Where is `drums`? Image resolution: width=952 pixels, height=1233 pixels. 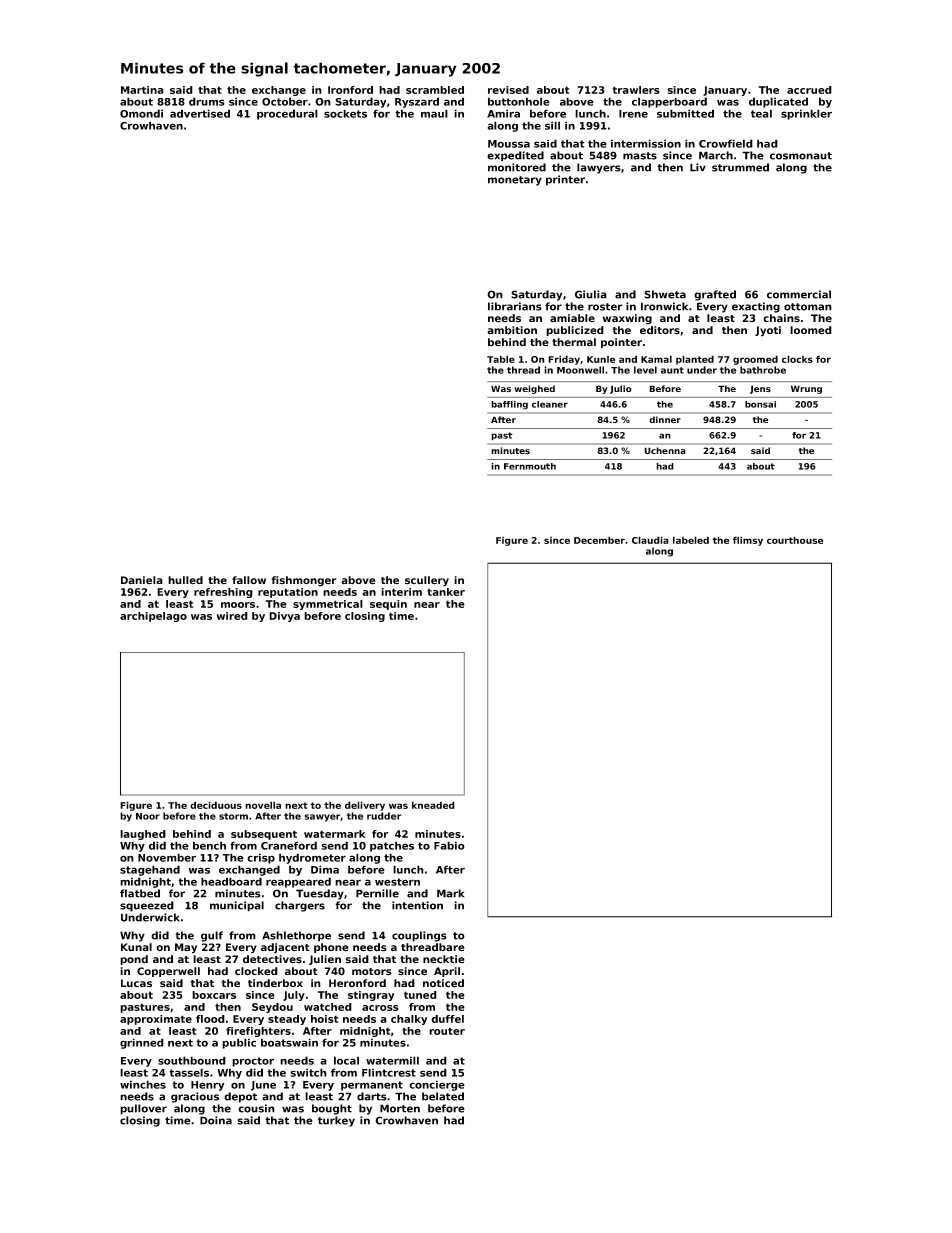
drums is located at coordinates (207, 101).
